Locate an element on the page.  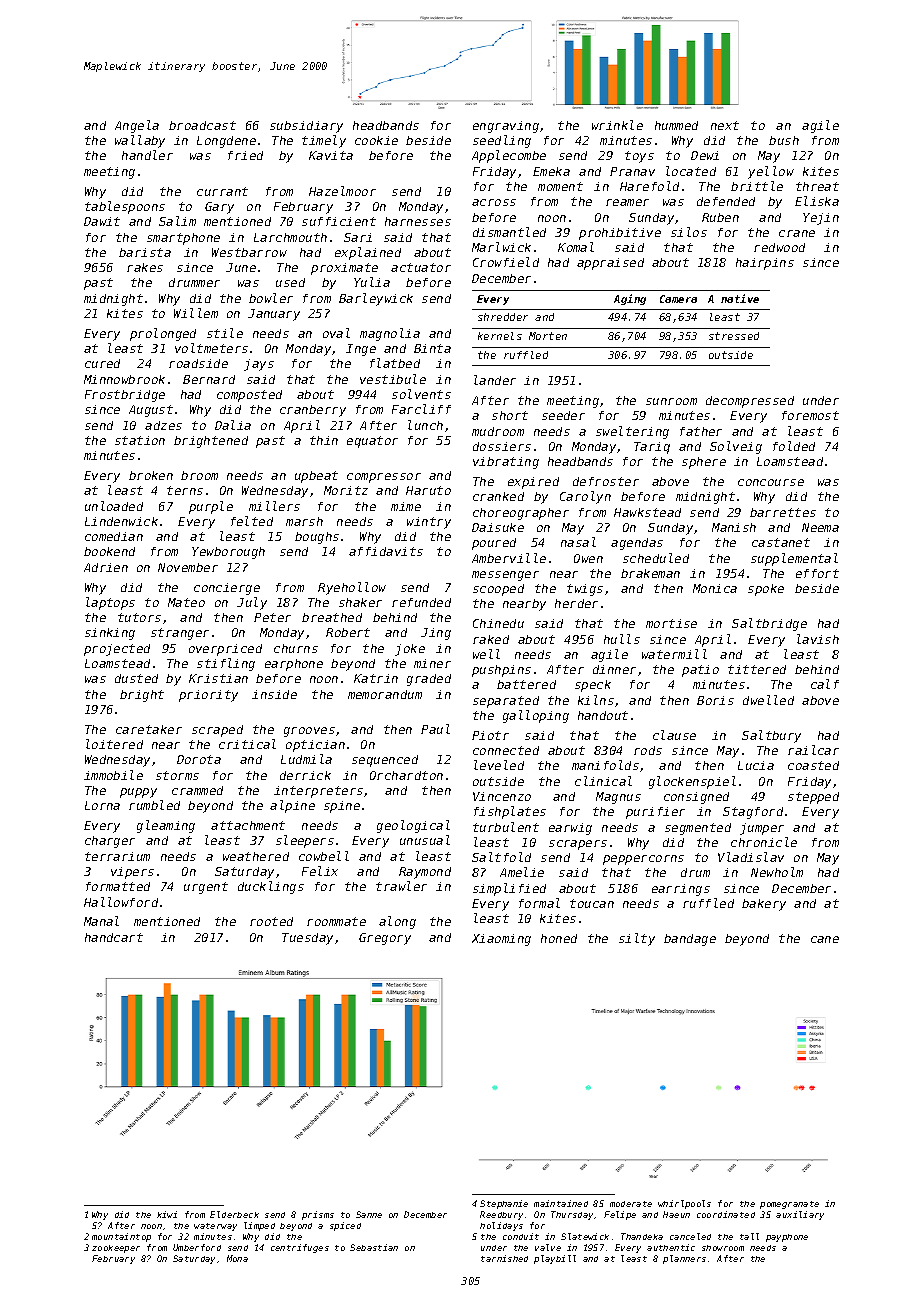
prolonged is located at coordinates (163, 334).
